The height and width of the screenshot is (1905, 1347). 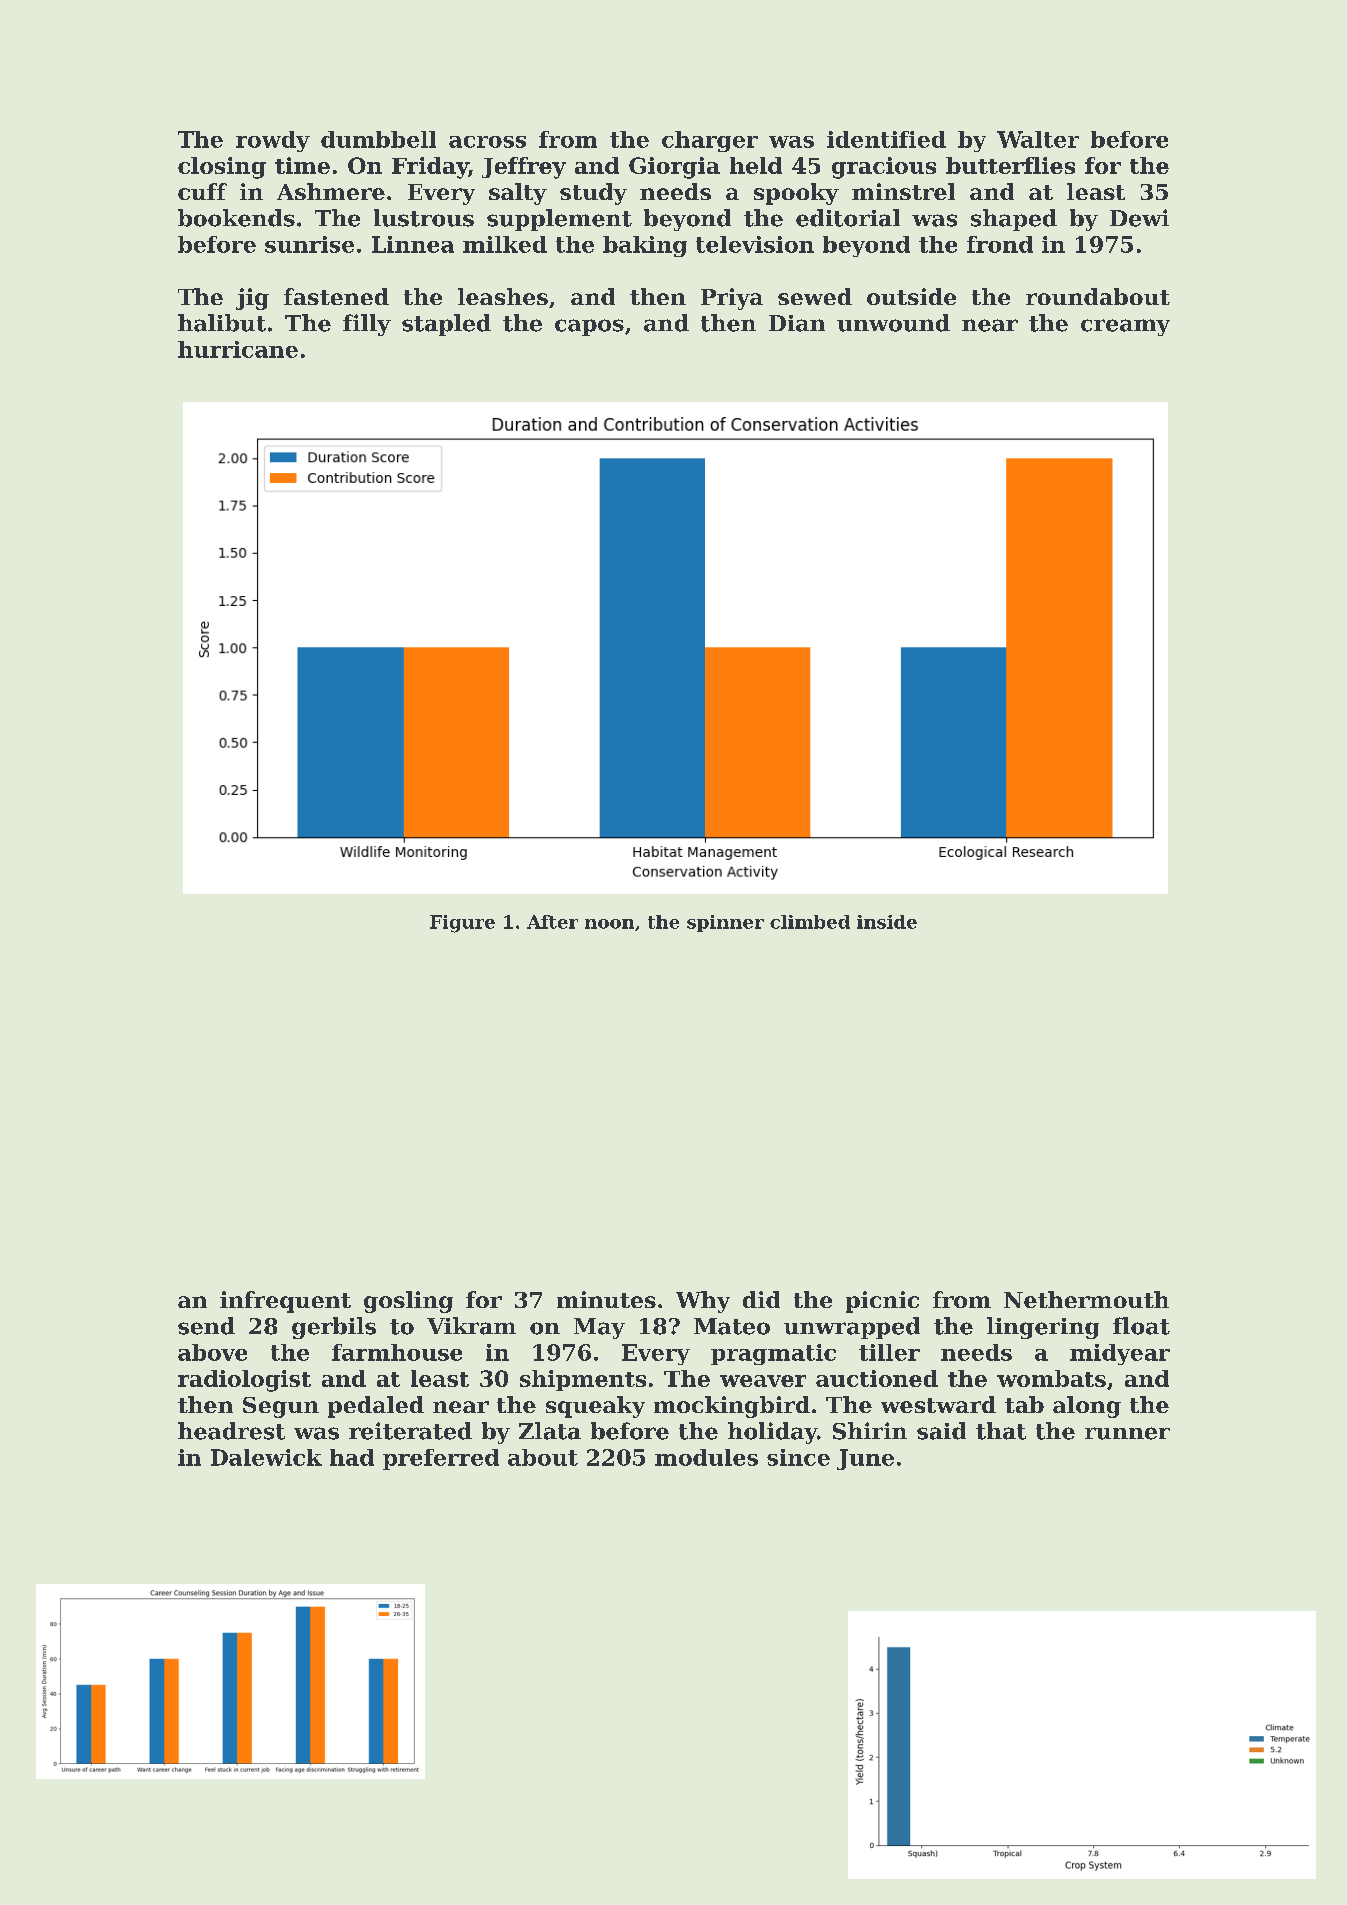 I want to click on climbed, so click(x=810, y=922).
